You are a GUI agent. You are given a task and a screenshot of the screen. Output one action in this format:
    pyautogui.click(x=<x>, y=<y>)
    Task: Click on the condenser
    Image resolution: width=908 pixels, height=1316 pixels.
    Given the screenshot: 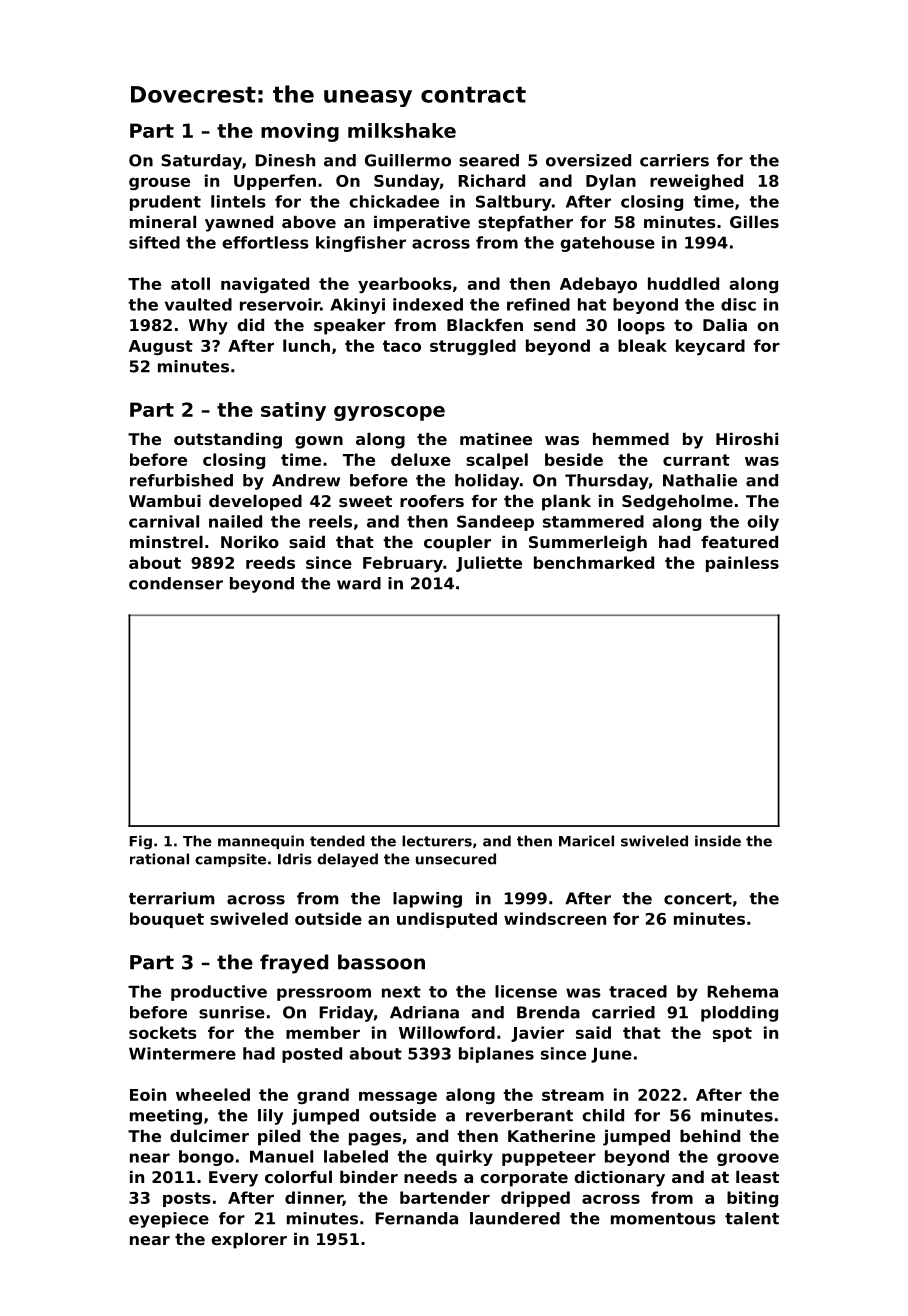 What is the action you would take?
    pyautogui.click(x=176, y=583)
